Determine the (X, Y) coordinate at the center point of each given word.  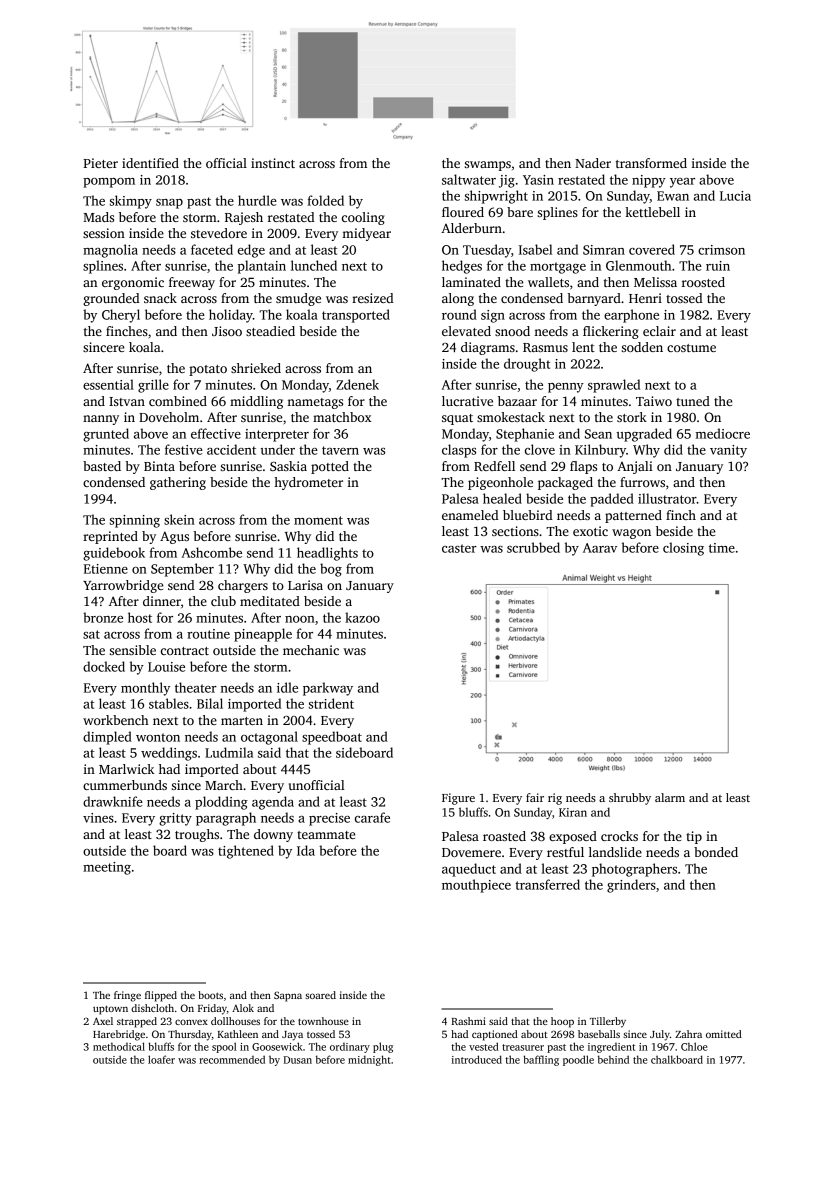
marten (242, 721)
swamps (488, 166)
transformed (651, 163)
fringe (127, 996)
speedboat (332, 738)
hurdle (257, 200)
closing (683, 549)
